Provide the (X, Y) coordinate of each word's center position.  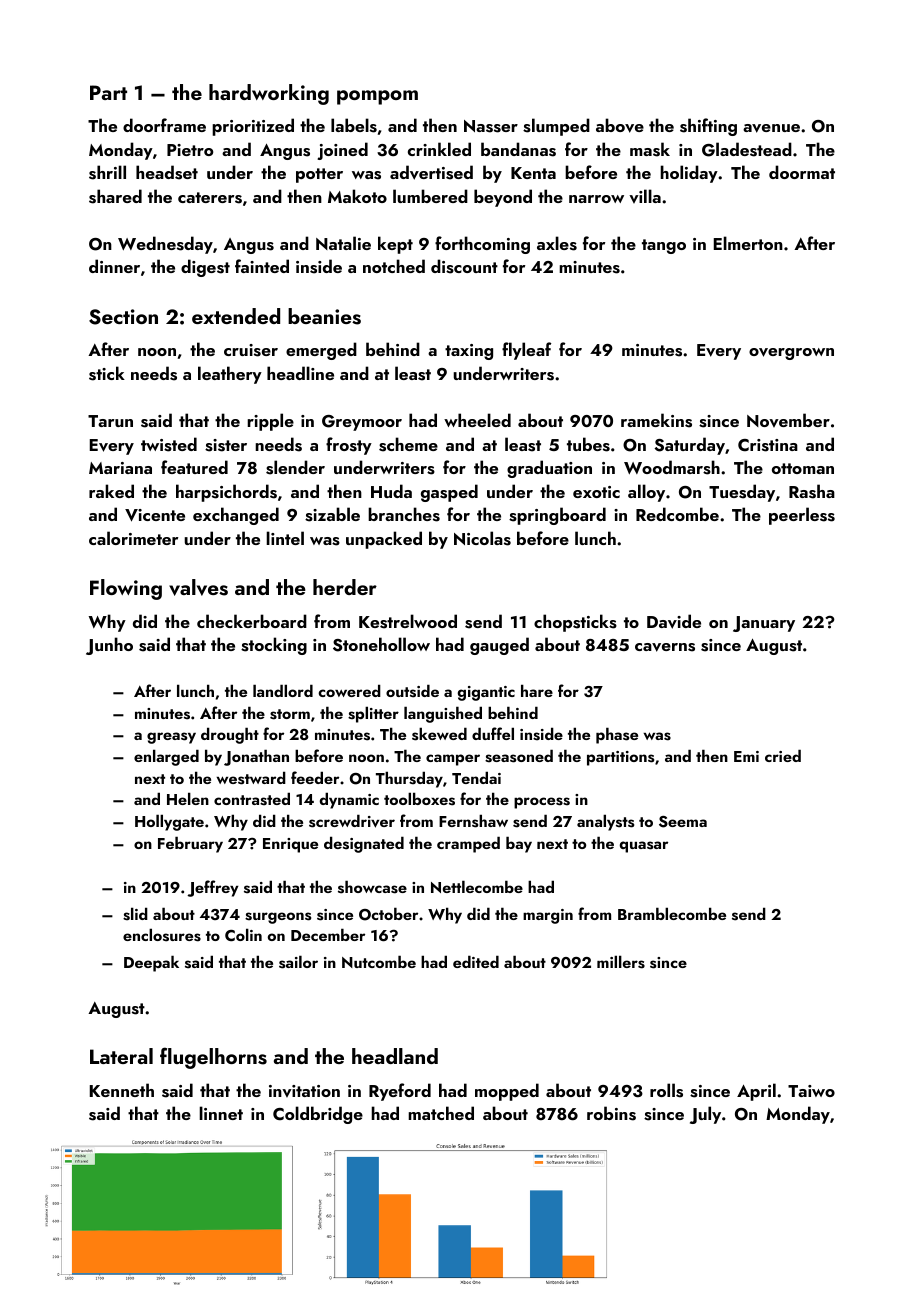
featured (194, 467)
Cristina (768, 445)
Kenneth (122, 1090)
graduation (549, 469)
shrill (107, 172)
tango (664, 246)
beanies (324, 316)
